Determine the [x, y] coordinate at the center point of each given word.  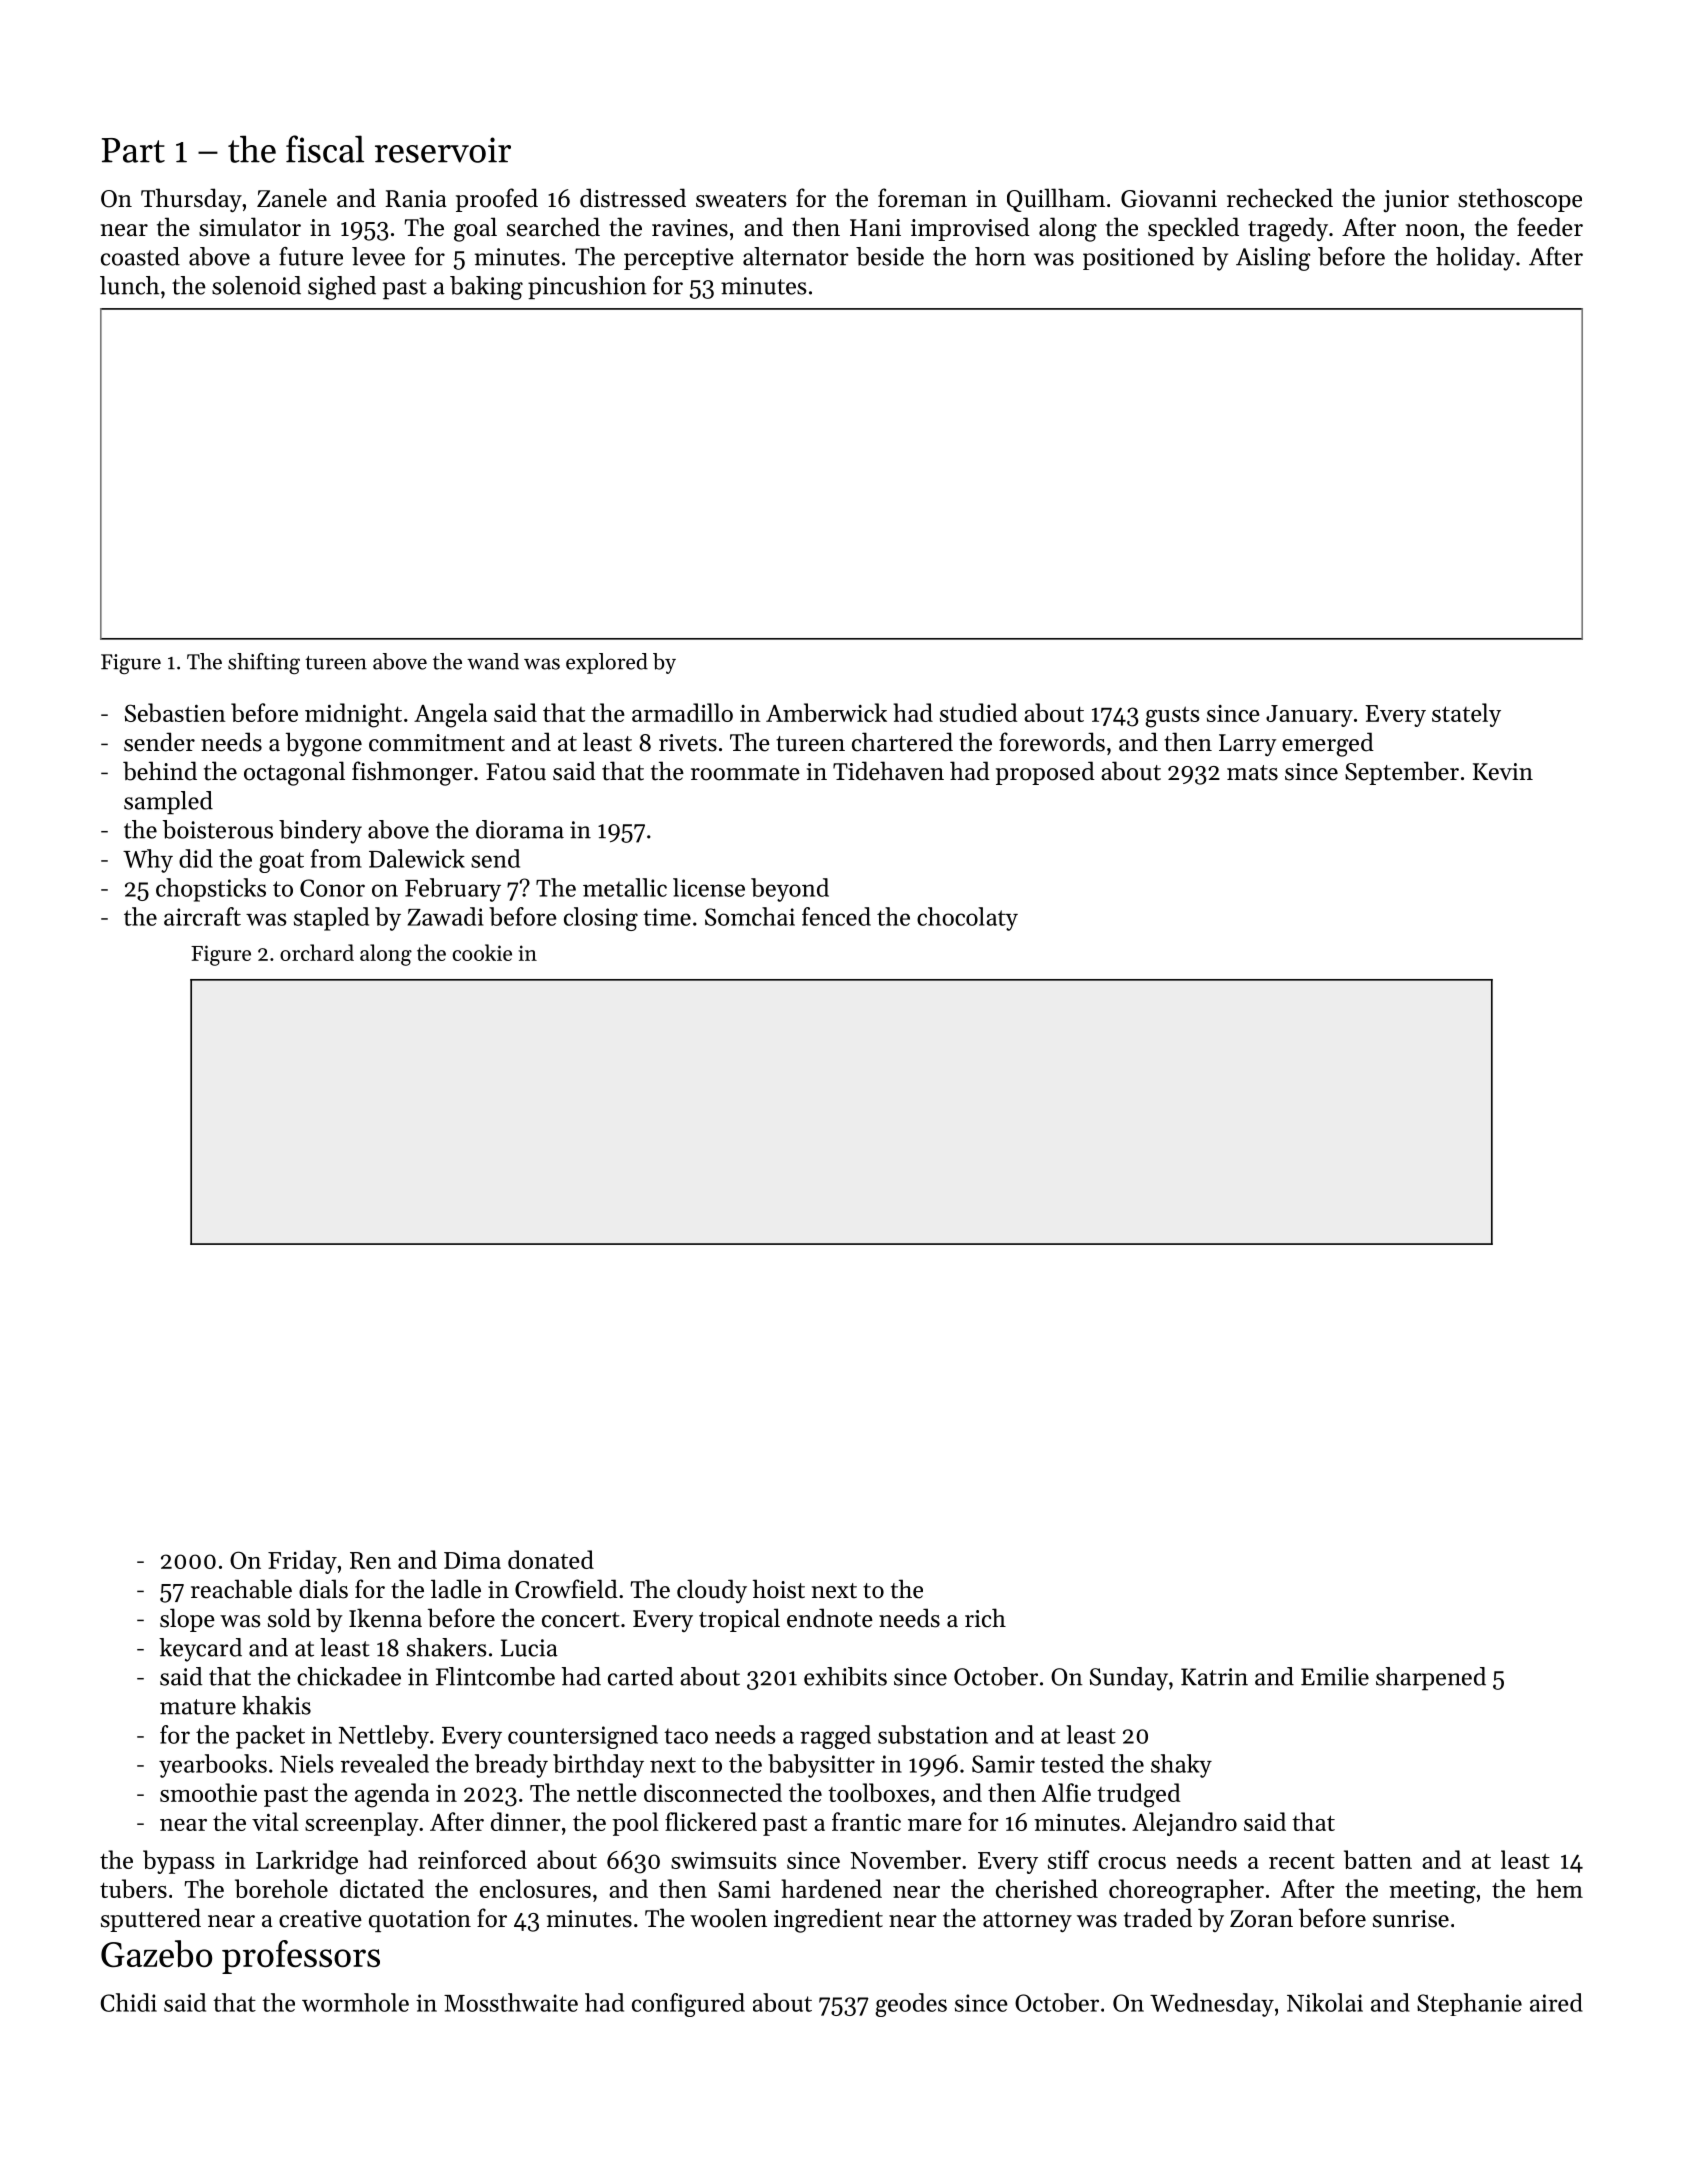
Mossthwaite [511, 2002]
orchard [317, 952]
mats [1252, 773]
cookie [482, 952]
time [667, 917]
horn [1000, 256]
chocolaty [967, 919]
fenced [836, 916]
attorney [1027, 1922]
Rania [416, 198]
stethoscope [1520, 200]
